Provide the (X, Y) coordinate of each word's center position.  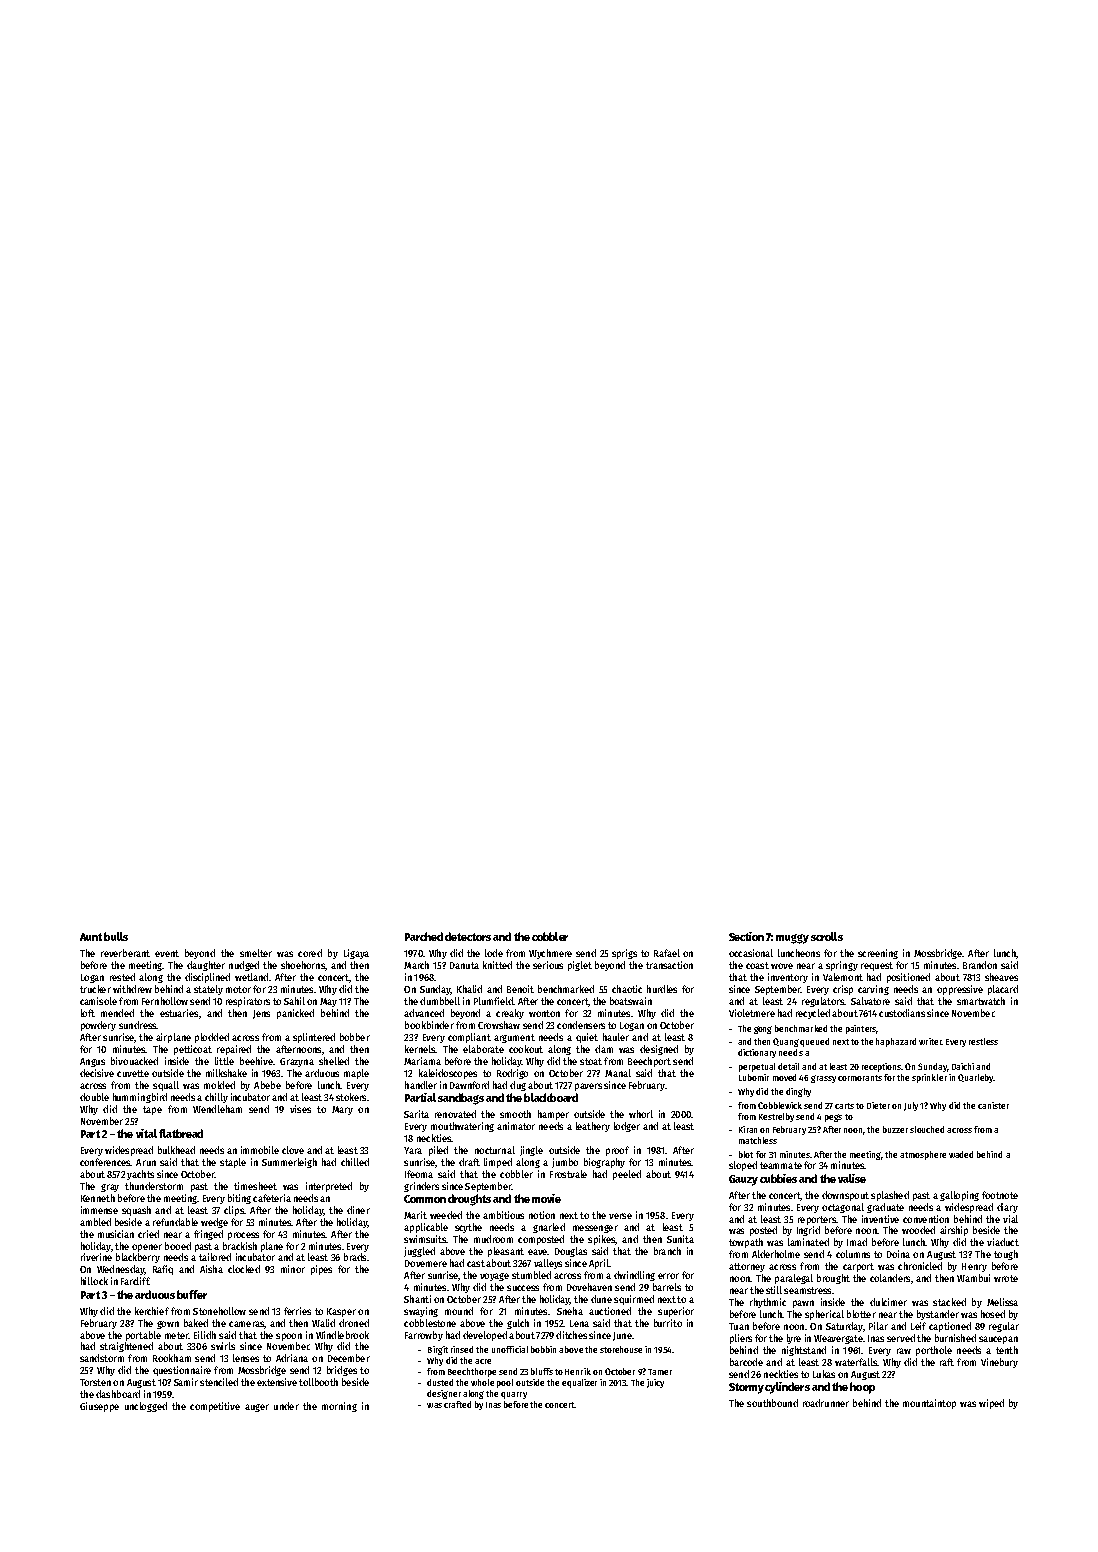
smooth (515, 1114)
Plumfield (493, 1001)
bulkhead (176, 1150)
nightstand (804, 1351)
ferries (297, 1311)
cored (310, 953)
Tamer (660, 1372)
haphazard (896, 1042)
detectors (468, 936)
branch (667, 1251)
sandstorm (102, 1358)
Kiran (748, 1129)
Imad (857, 1242)
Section (746, 936)
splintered (314, 1038)
